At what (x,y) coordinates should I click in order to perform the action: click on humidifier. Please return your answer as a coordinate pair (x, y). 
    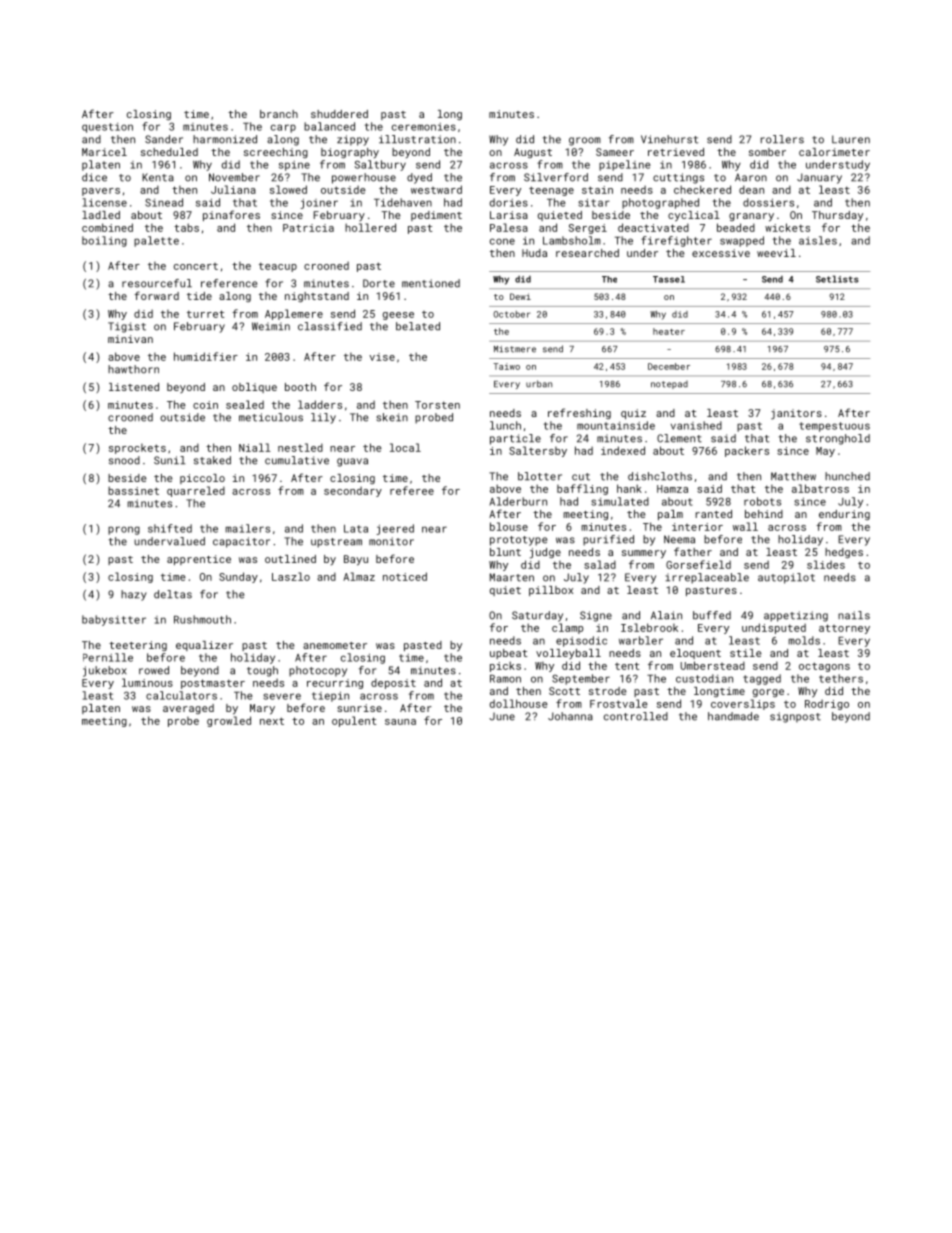
    Looking at the image, I should click on (206, 356).
